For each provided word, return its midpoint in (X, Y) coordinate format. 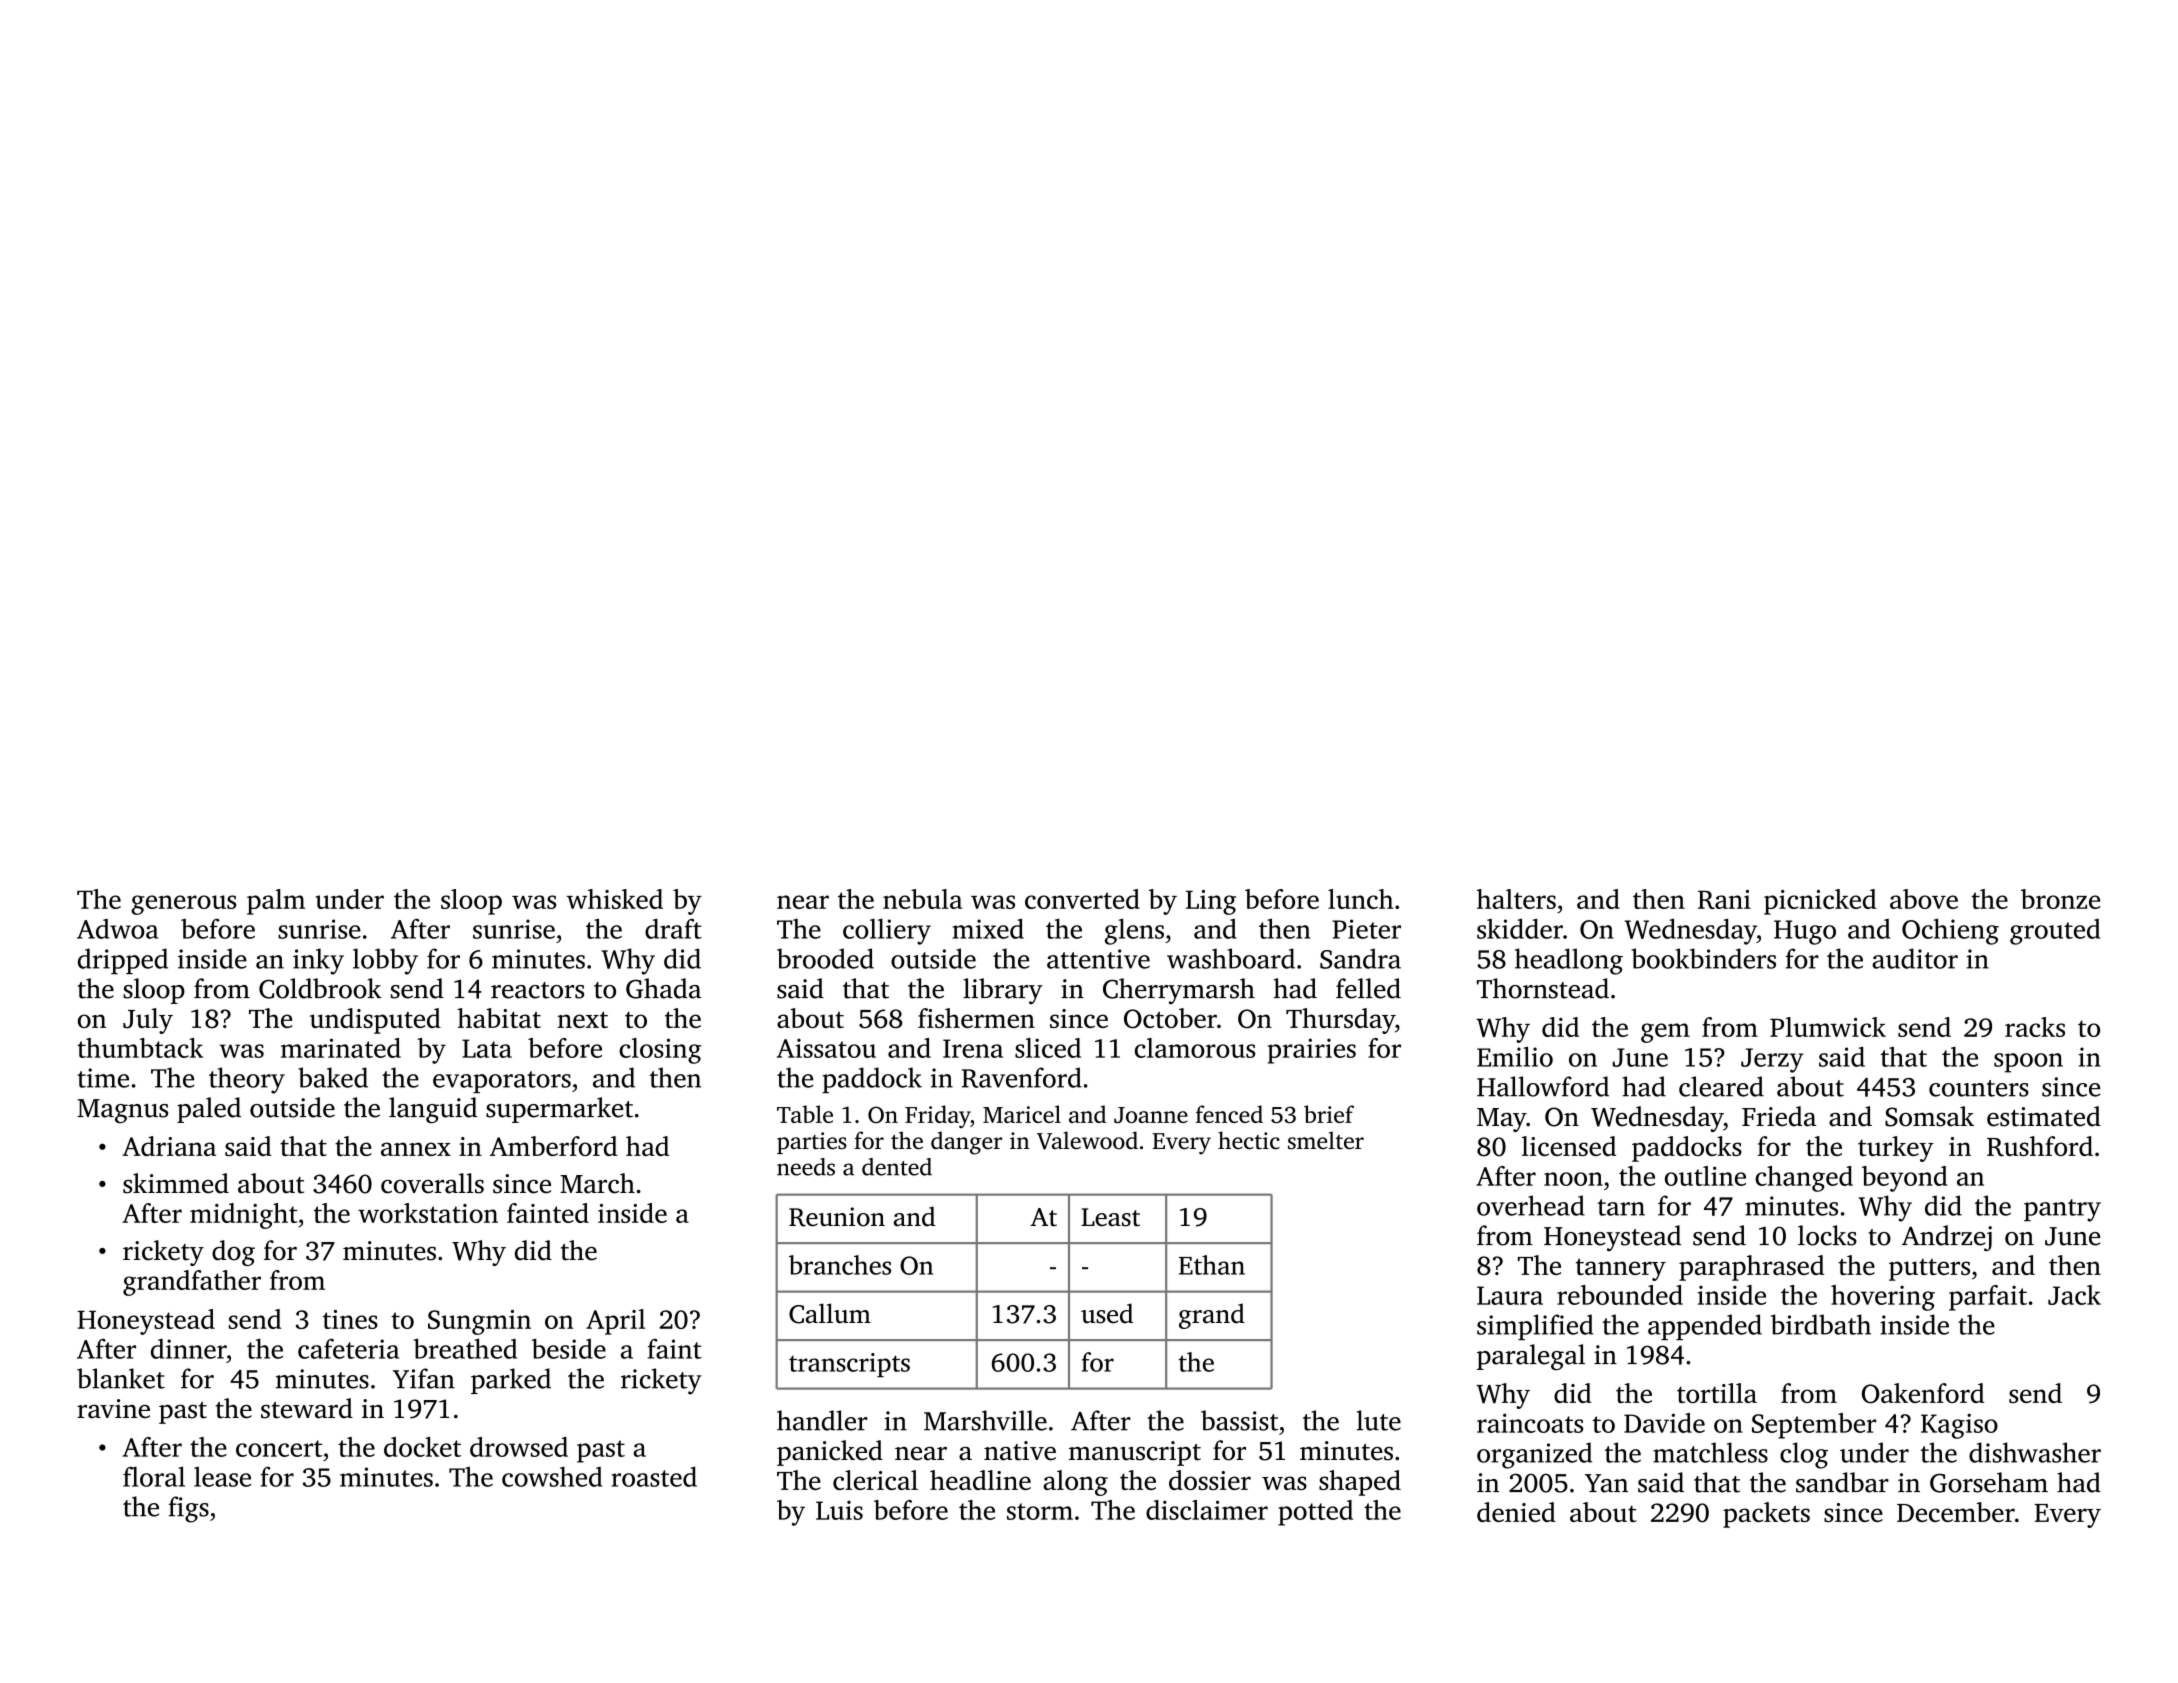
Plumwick (1828, 1027)
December (1956, 1512)
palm (276, 902)
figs (188, 1509)
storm (1040, 1511)
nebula (922, 899)
